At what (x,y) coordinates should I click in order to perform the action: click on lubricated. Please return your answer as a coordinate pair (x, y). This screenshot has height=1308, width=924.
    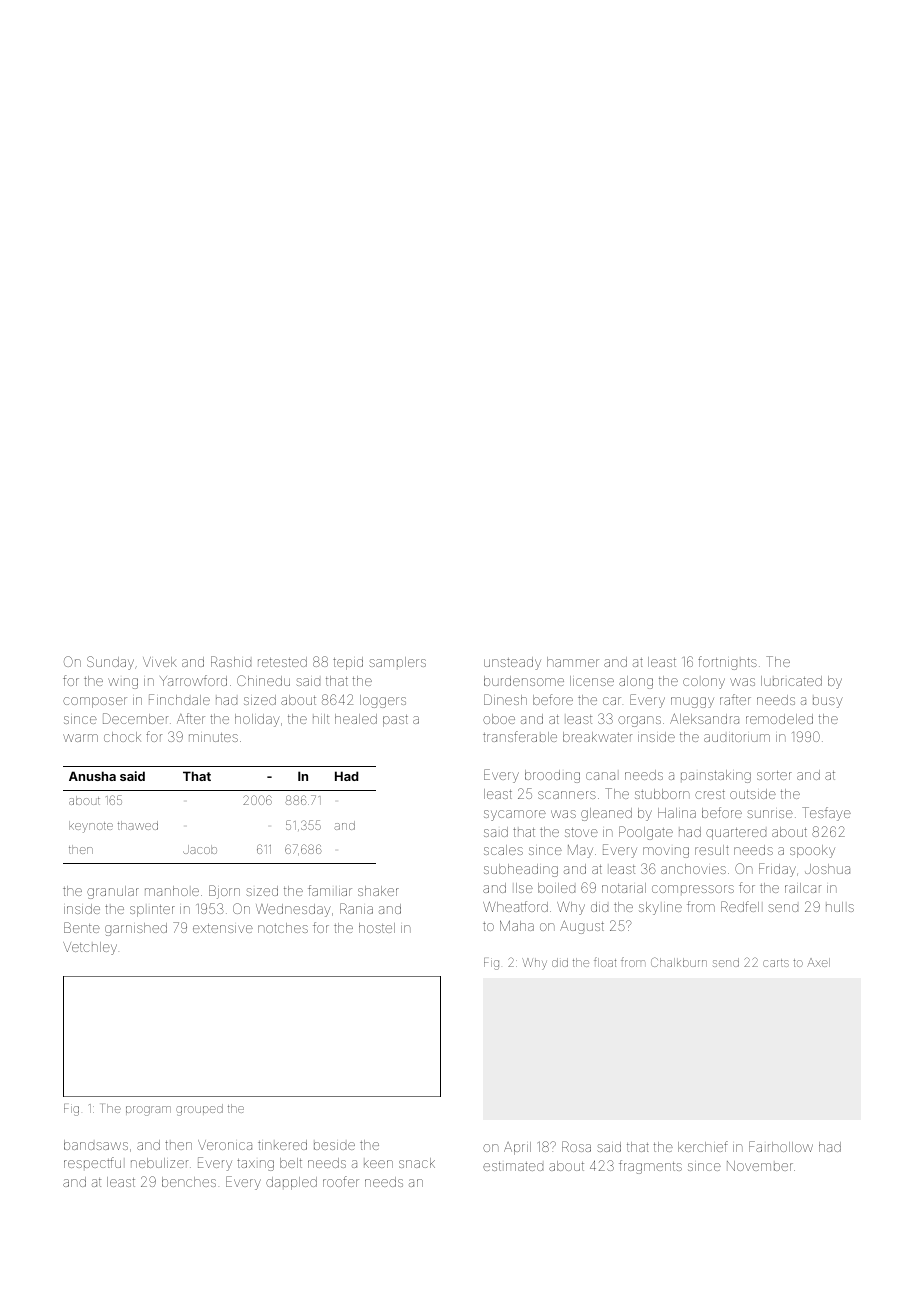
    Looking at the image, I should click on (791, 681).
